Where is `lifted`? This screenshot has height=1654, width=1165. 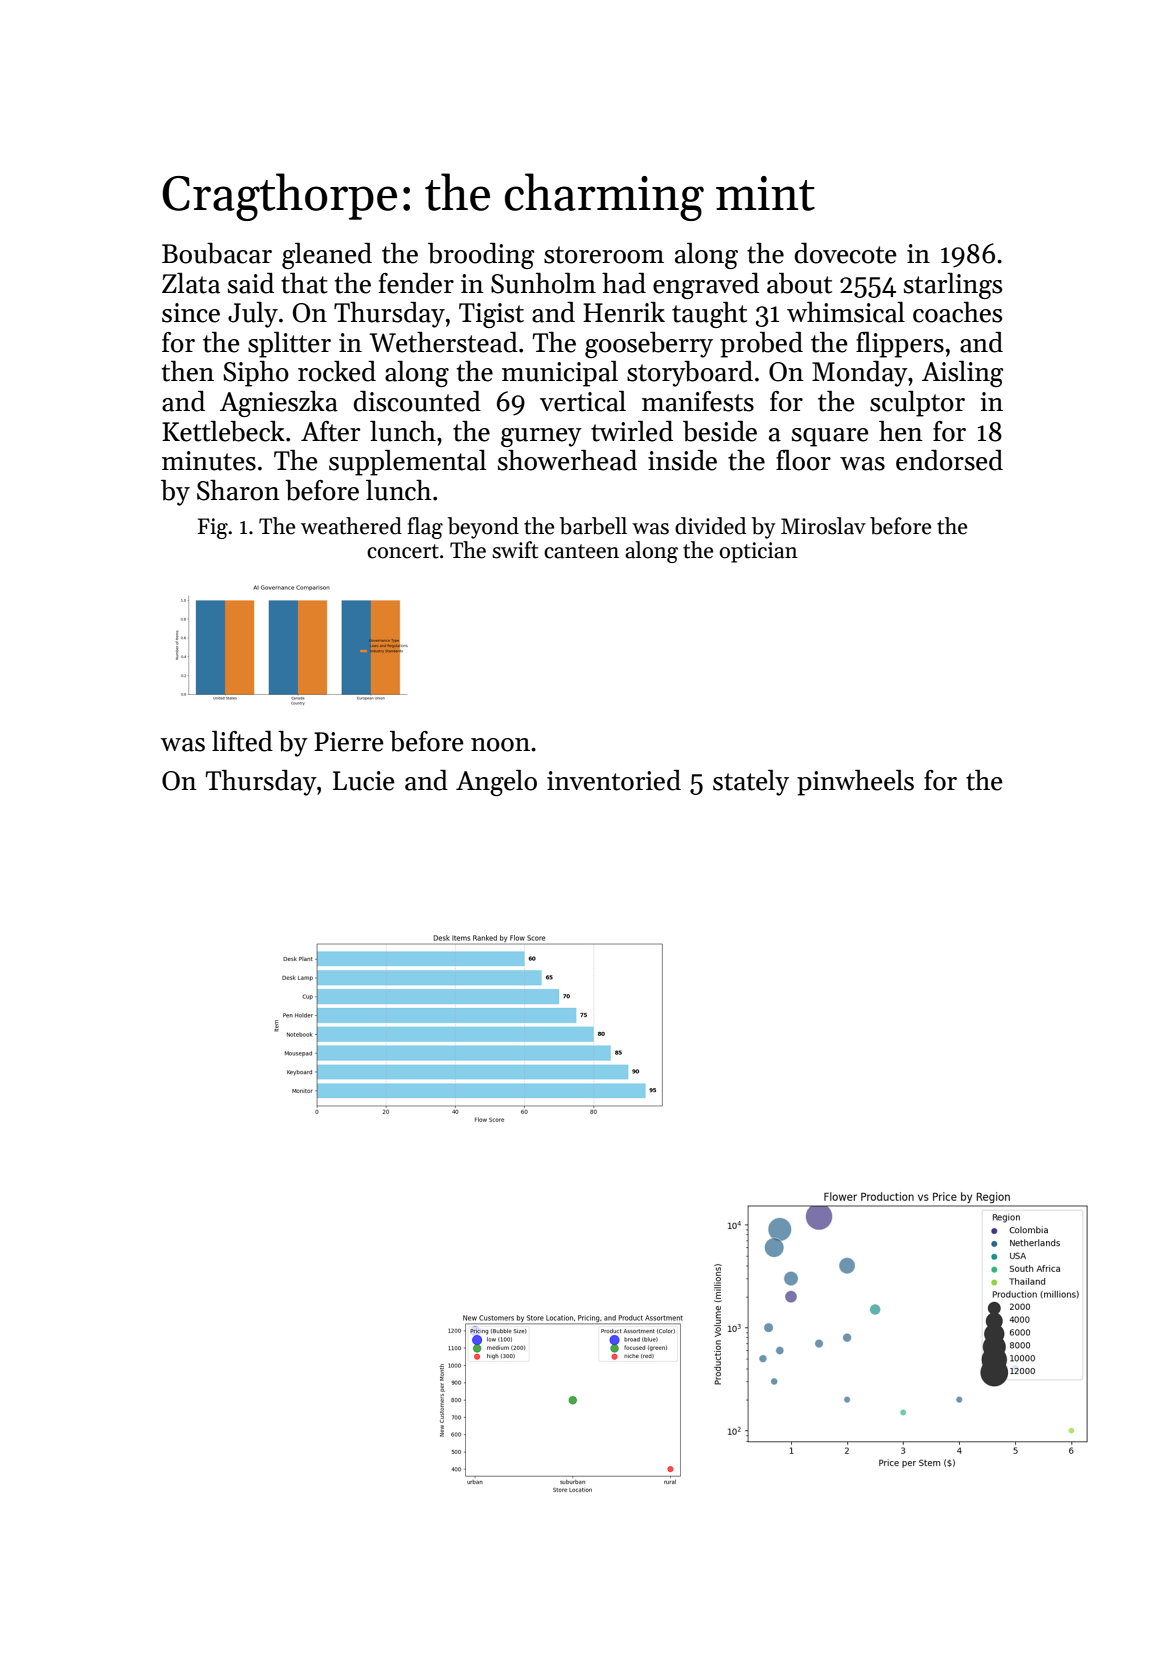 lifted is located at coordinates (242, 741).
